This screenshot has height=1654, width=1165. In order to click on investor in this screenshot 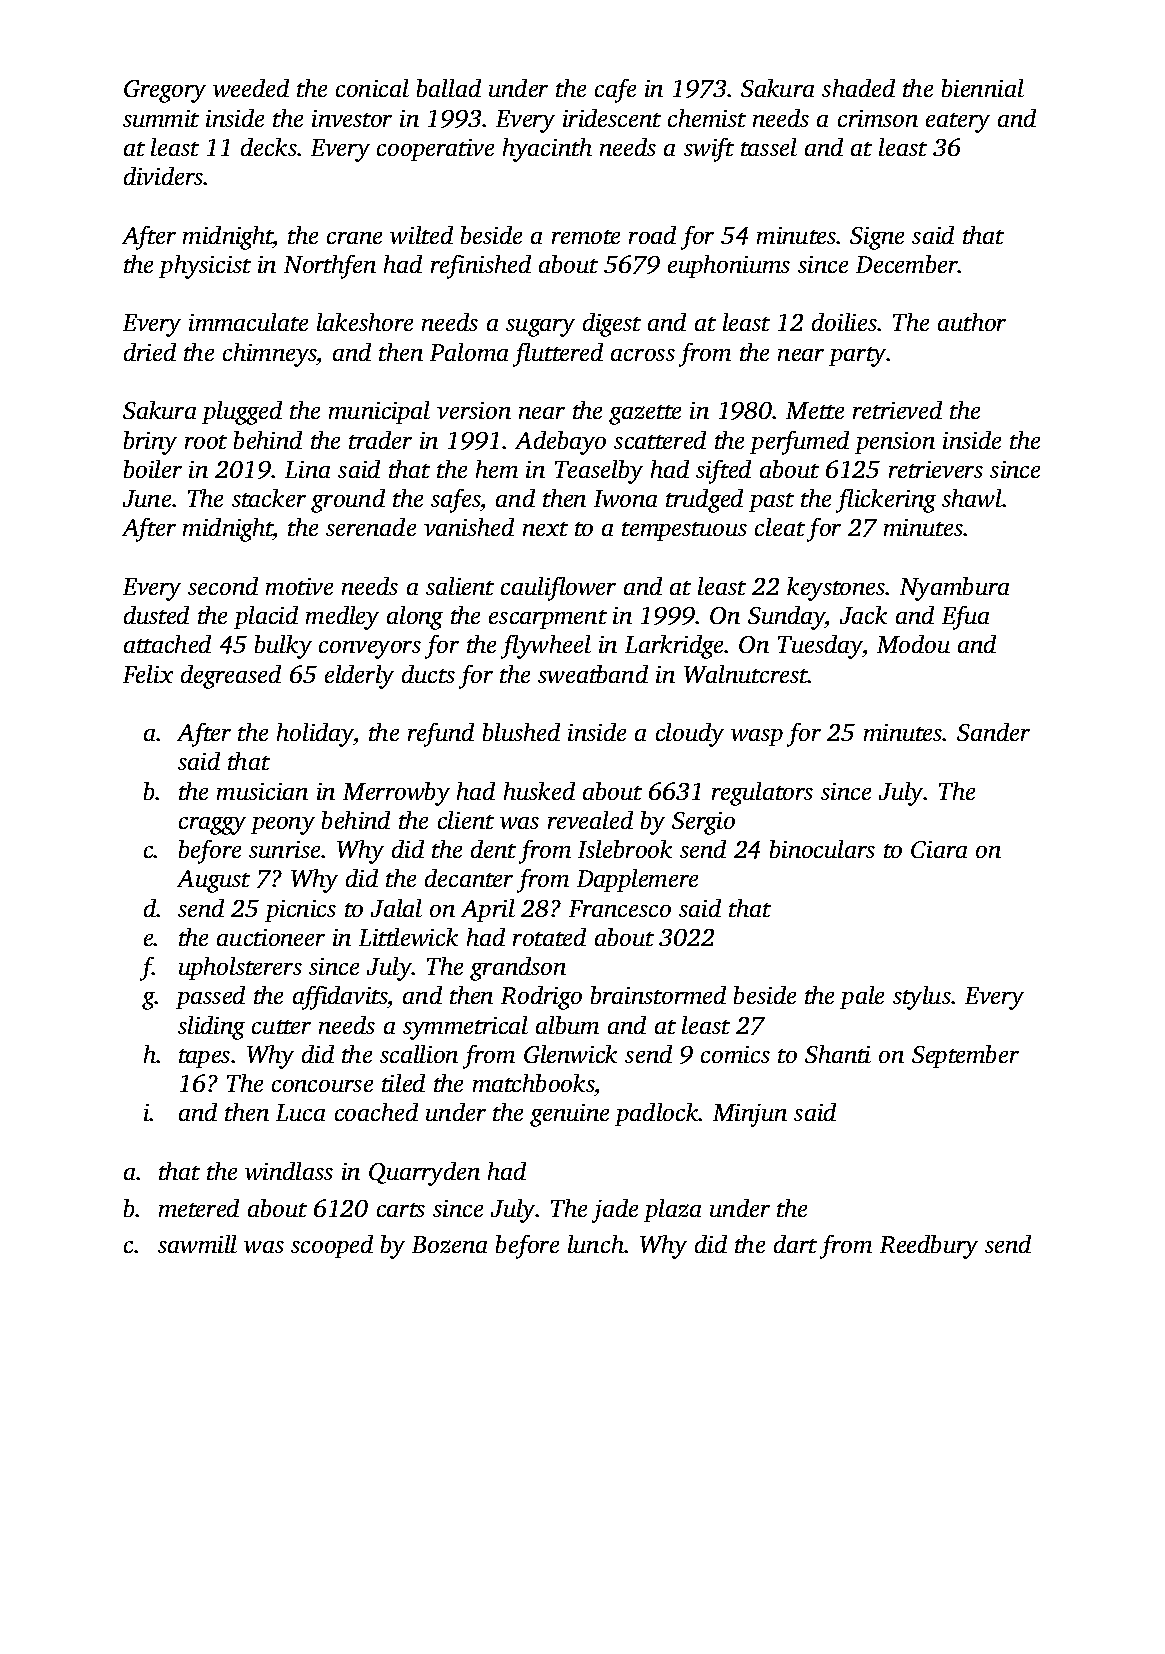, I will do `click(352, 118)`.
